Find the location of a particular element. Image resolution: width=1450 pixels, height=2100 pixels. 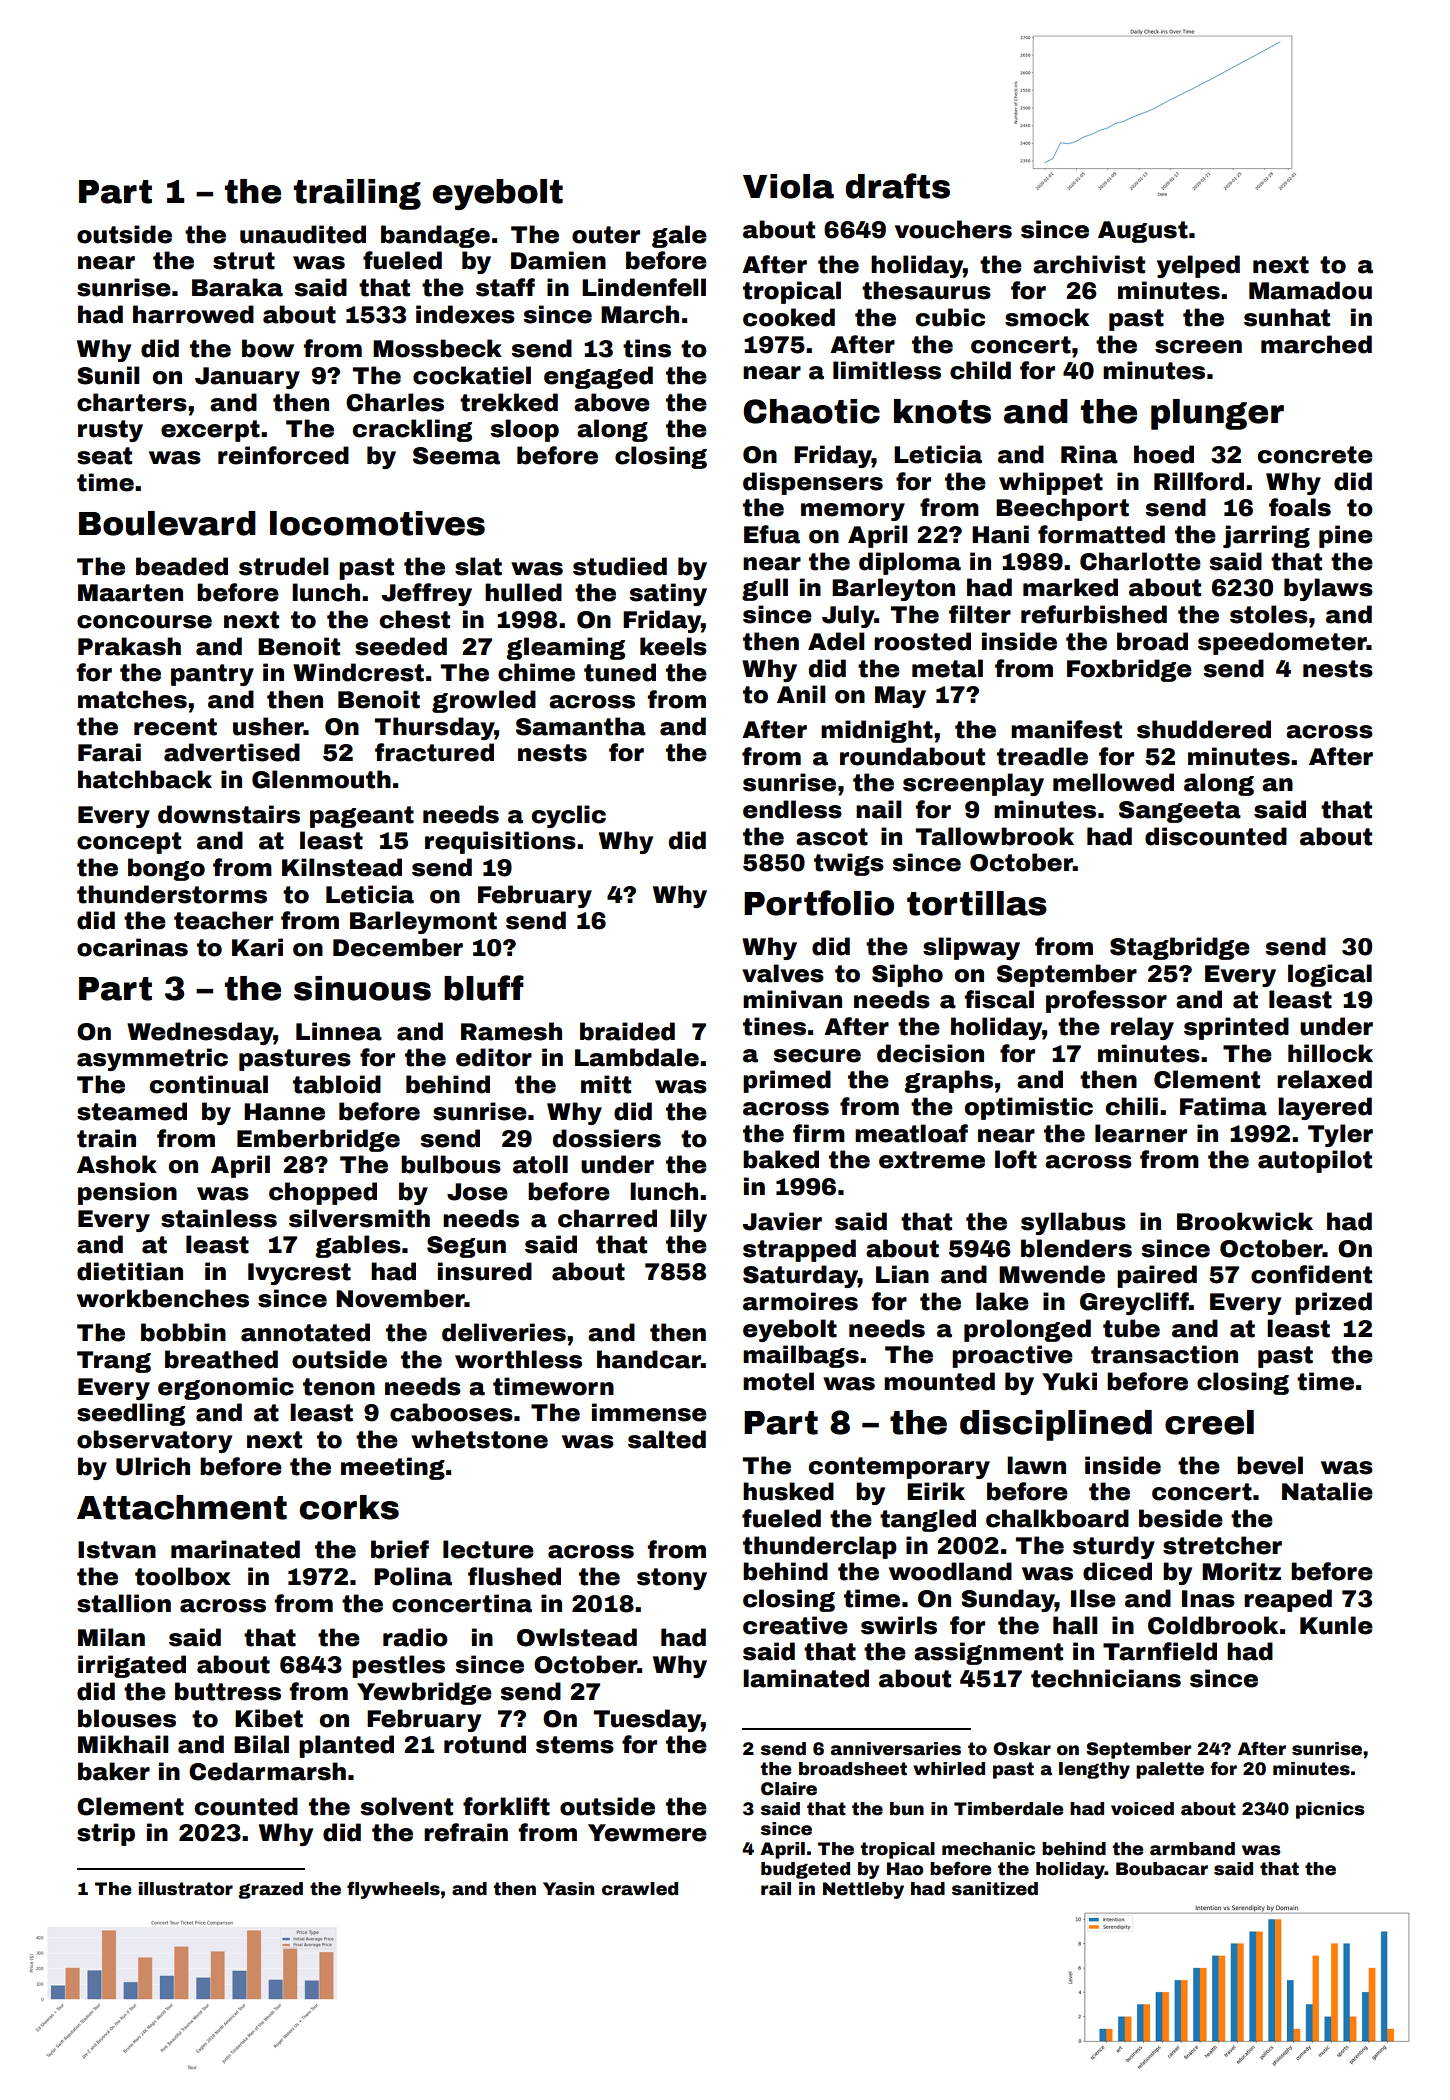

train is located at coordinates (106, 1138).
